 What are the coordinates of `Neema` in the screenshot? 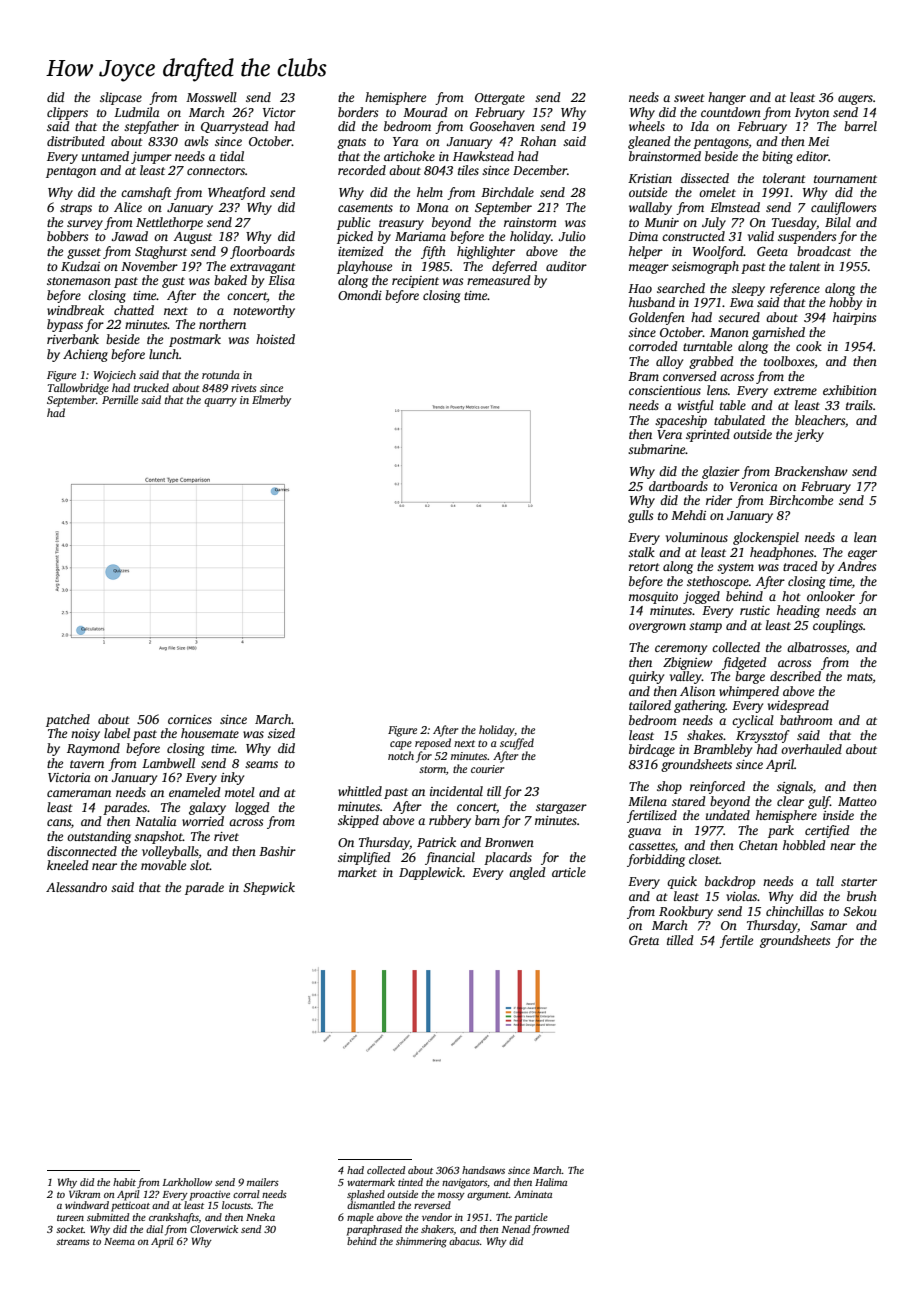 It's located at (119, 1241).
